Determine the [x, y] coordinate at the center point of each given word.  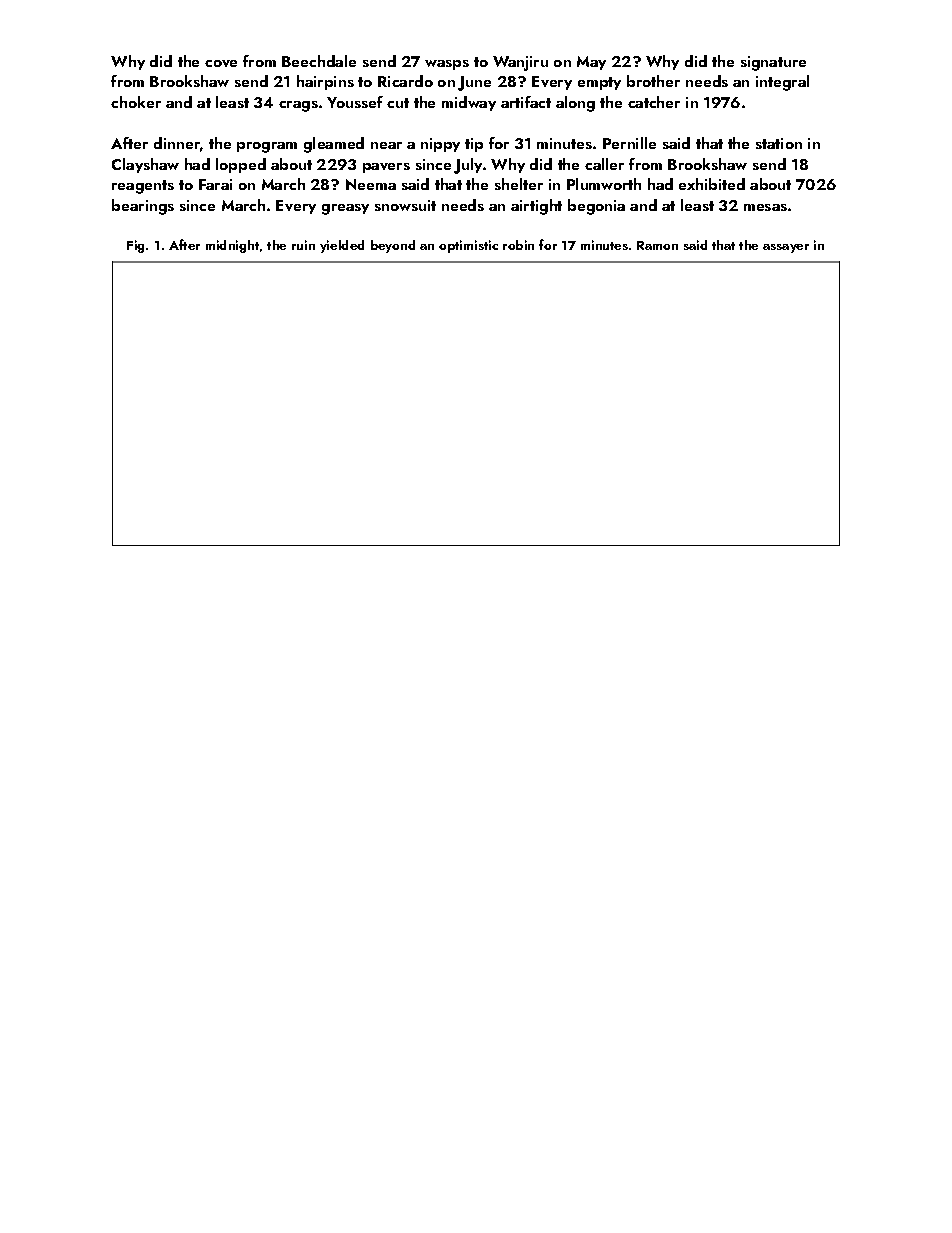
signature [773, 63]
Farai [215, 184]
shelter [519, 184]
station [779, 143]
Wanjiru [520, 63]
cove [221, 63]
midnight [232, 246]
